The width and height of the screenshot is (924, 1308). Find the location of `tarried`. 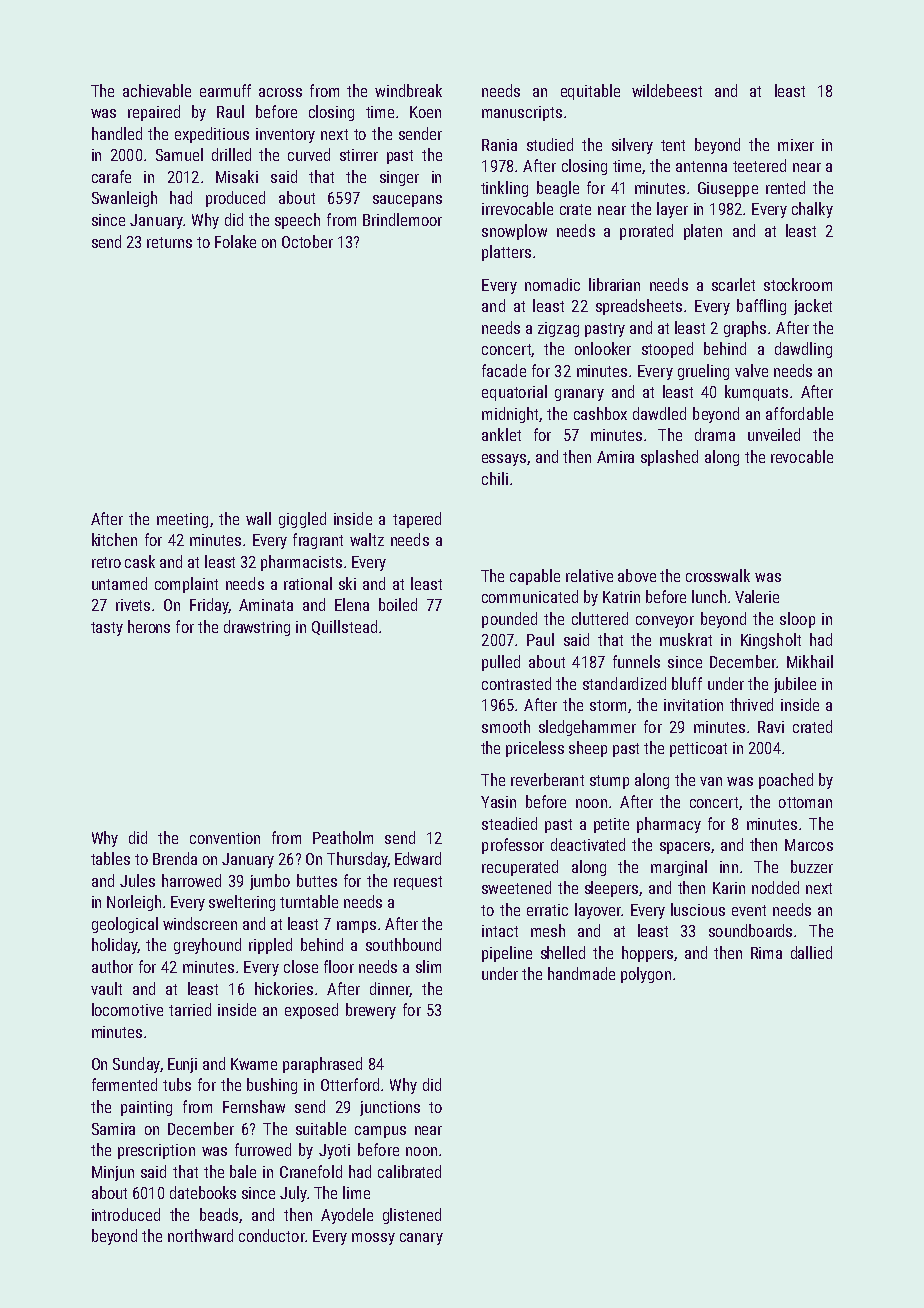

tarried is located at coordinates (190, 1009).
